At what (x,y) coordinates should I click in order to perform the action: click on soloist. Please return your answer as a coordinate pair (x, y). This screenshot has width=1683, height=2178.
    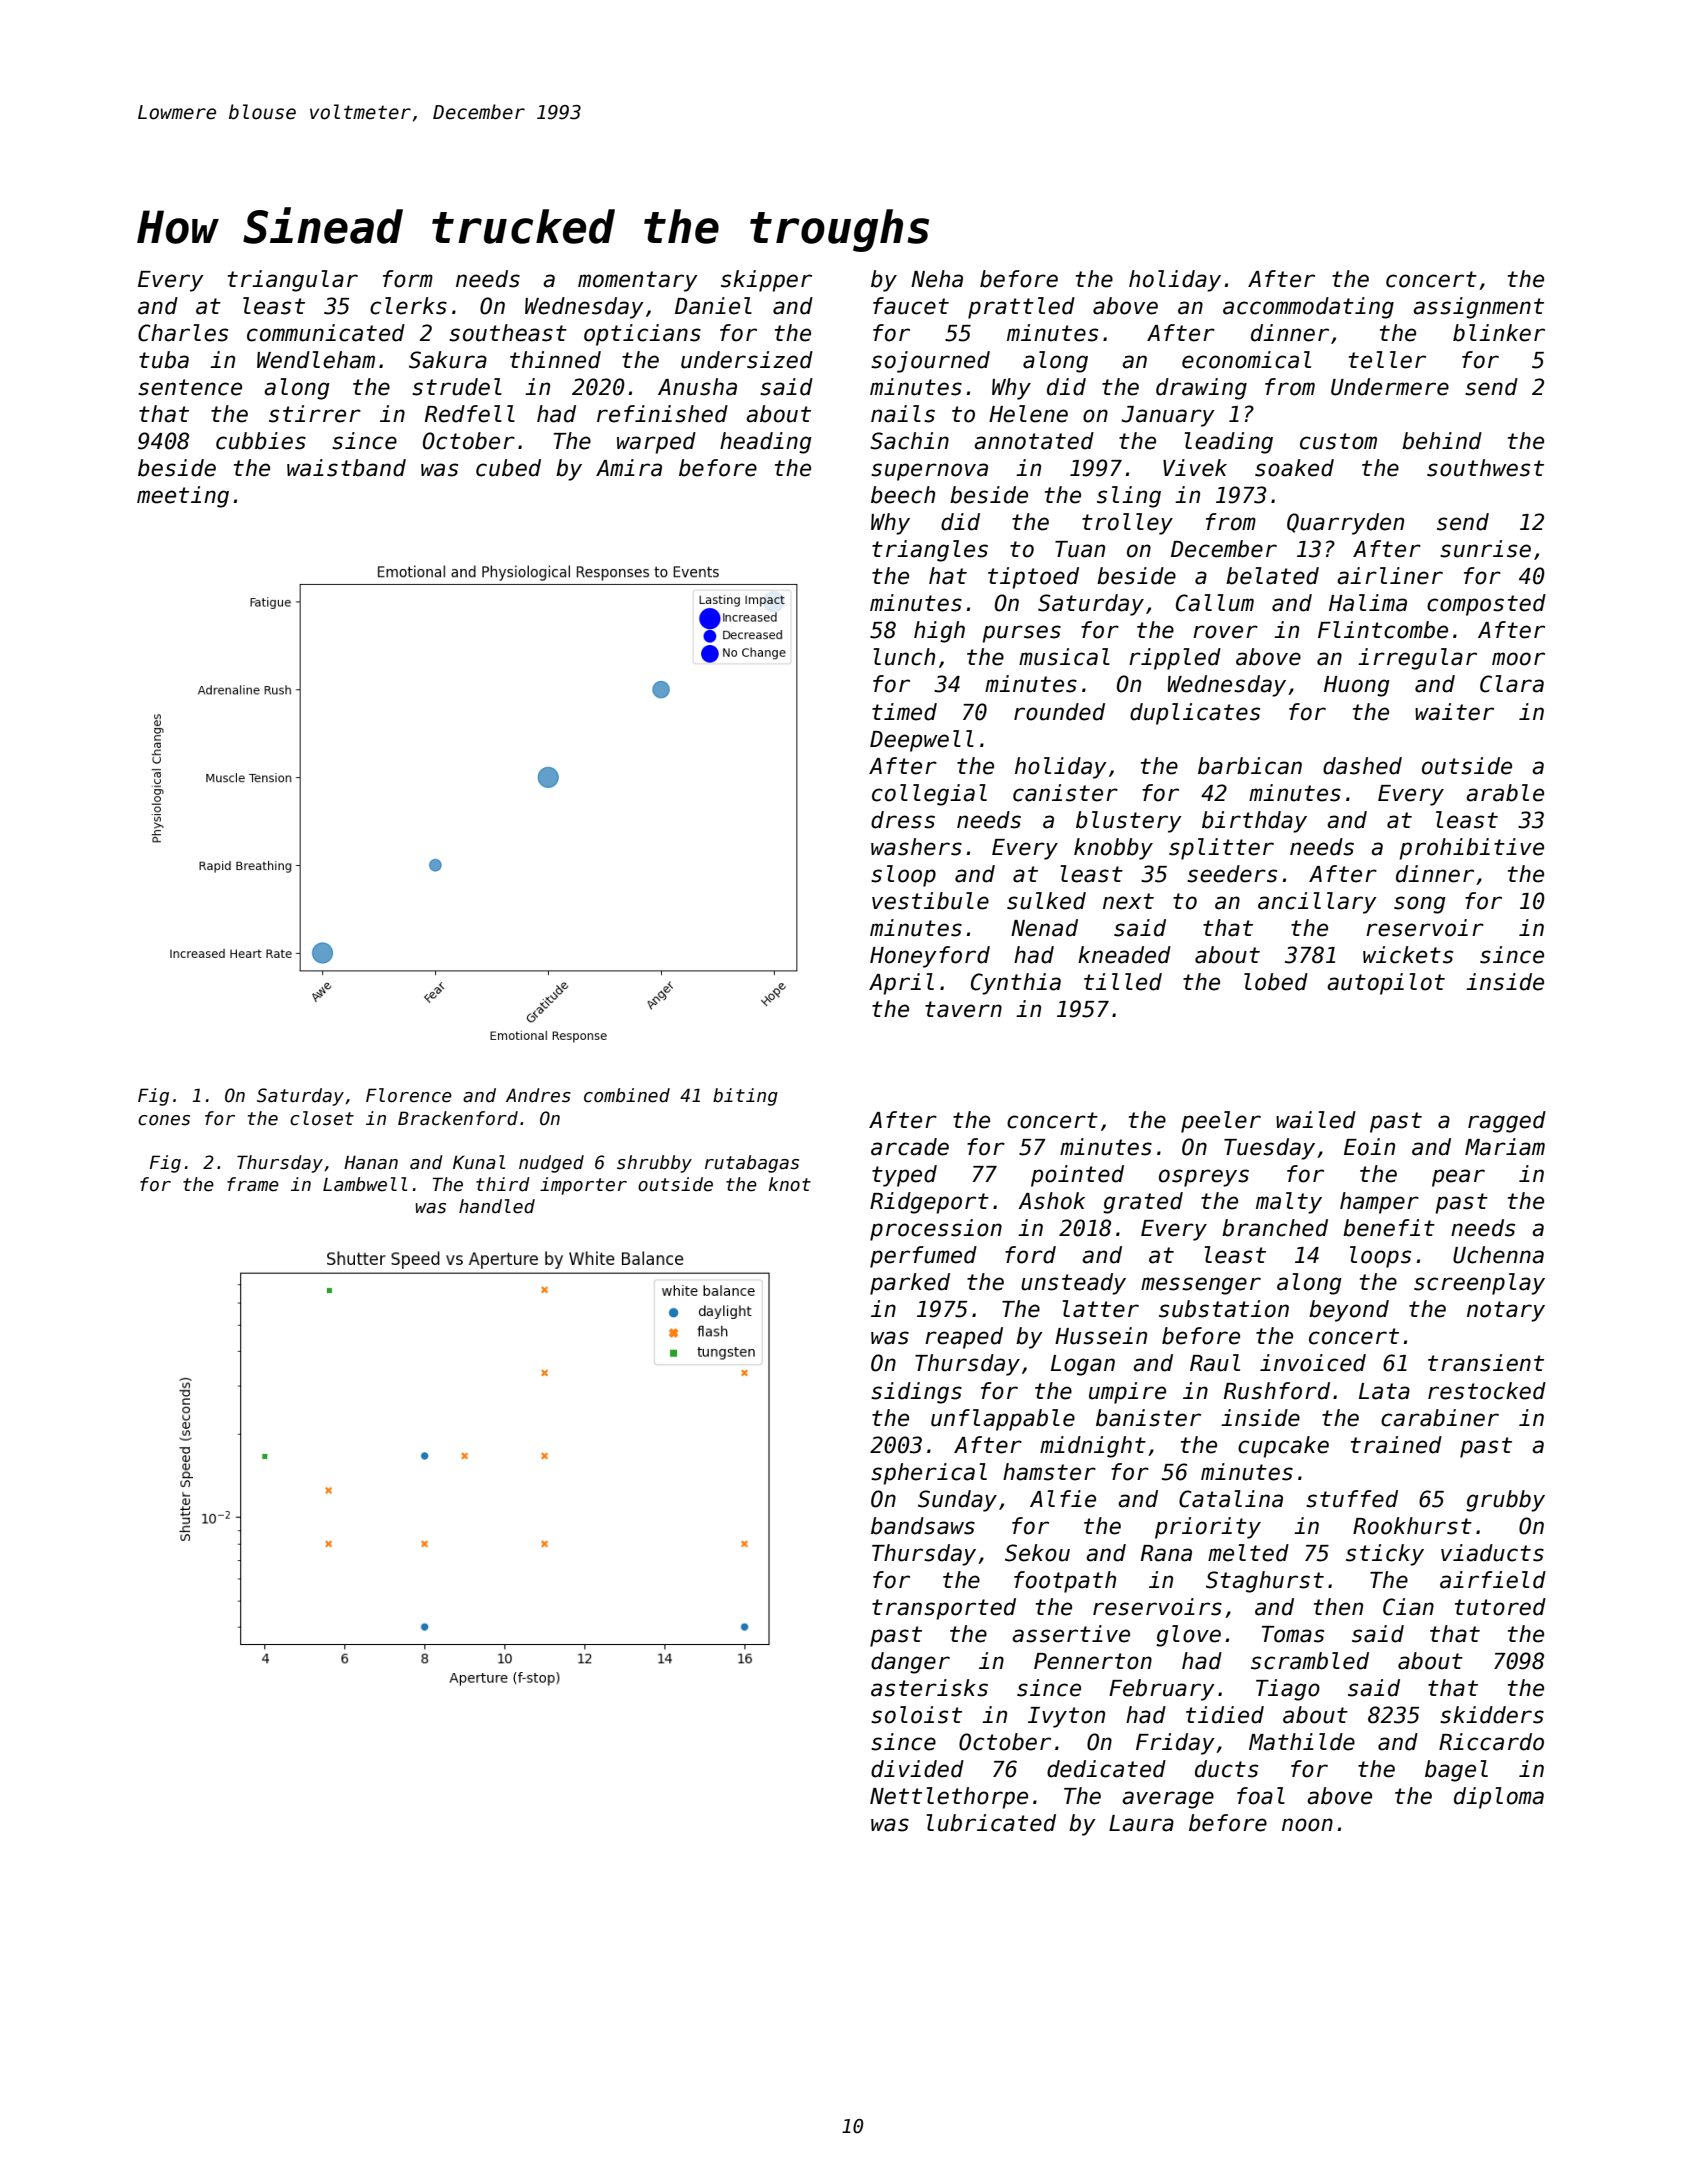
    Looking at the image, I should click on (916, 1715).
